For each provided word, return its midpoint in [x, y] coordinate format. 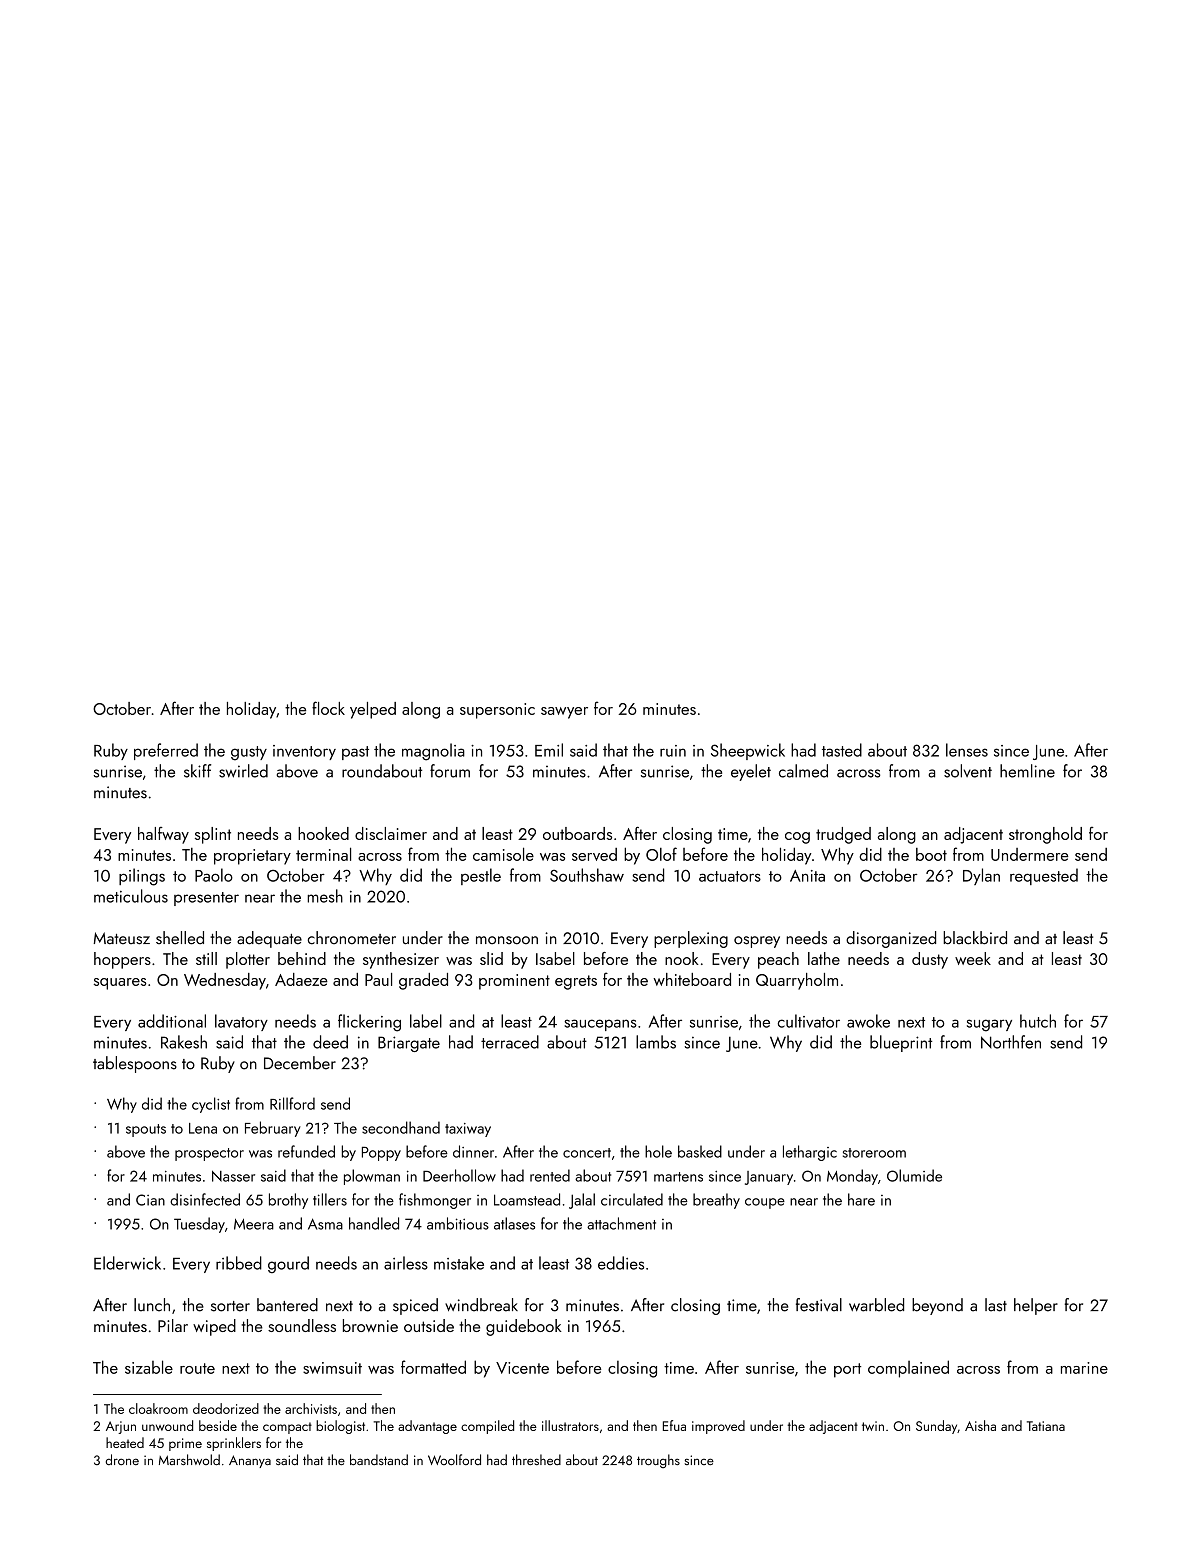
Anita [807, 876]
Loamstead [527, 1199]
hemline [1027, 771]
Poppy [381, 1154]
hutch [1038, 1021]
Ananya [250, 1461]
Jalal [582, 1201]
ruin [673, 751]
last [996, 1305]
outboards [577, 833]
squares [120, 984]
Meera [254, 1224]
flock [328, 708]
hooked [323, 833]
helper [1036, 1306]
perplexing [691, 939]
